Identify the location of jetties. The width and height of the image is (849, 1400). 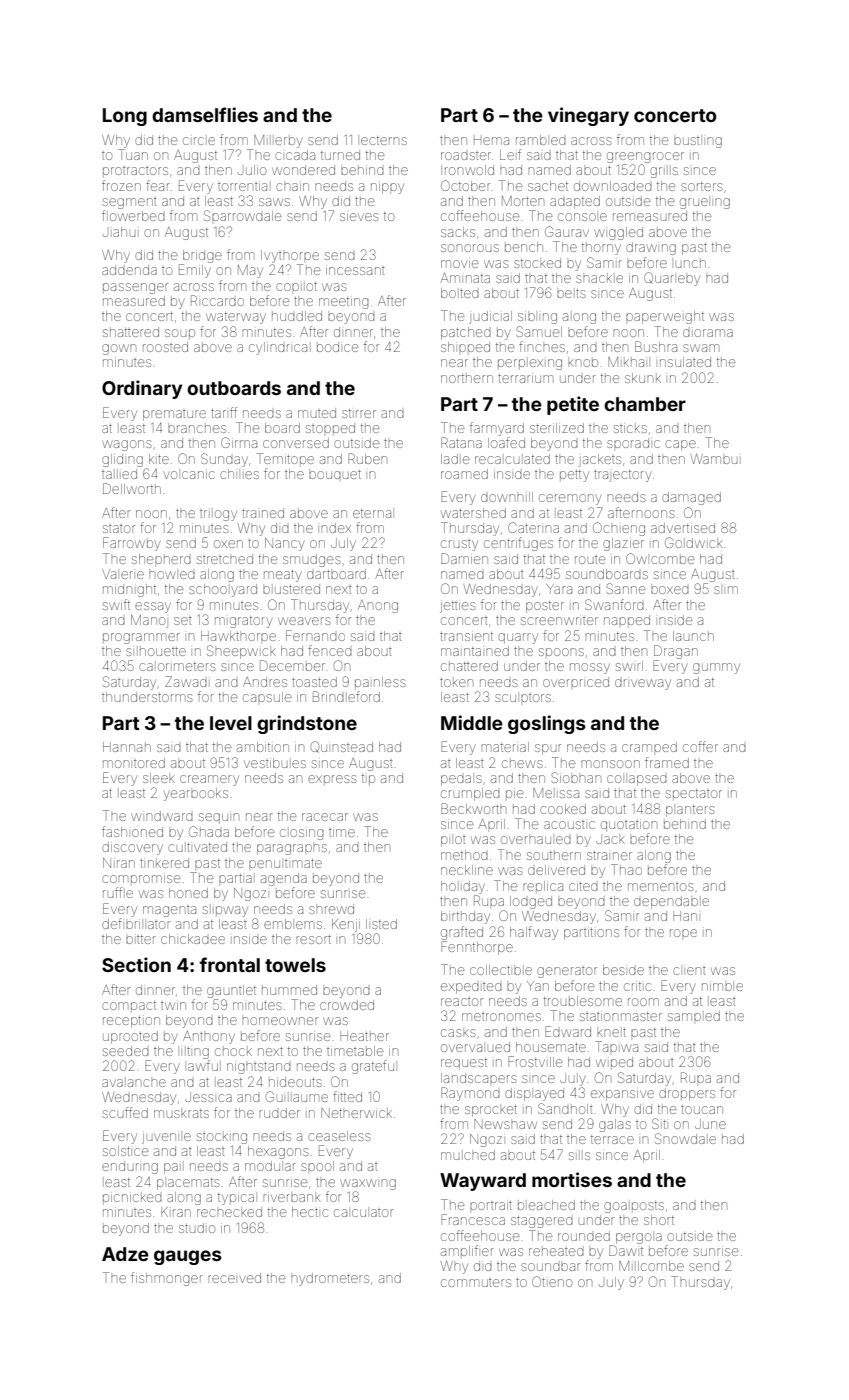
(457, 607).
